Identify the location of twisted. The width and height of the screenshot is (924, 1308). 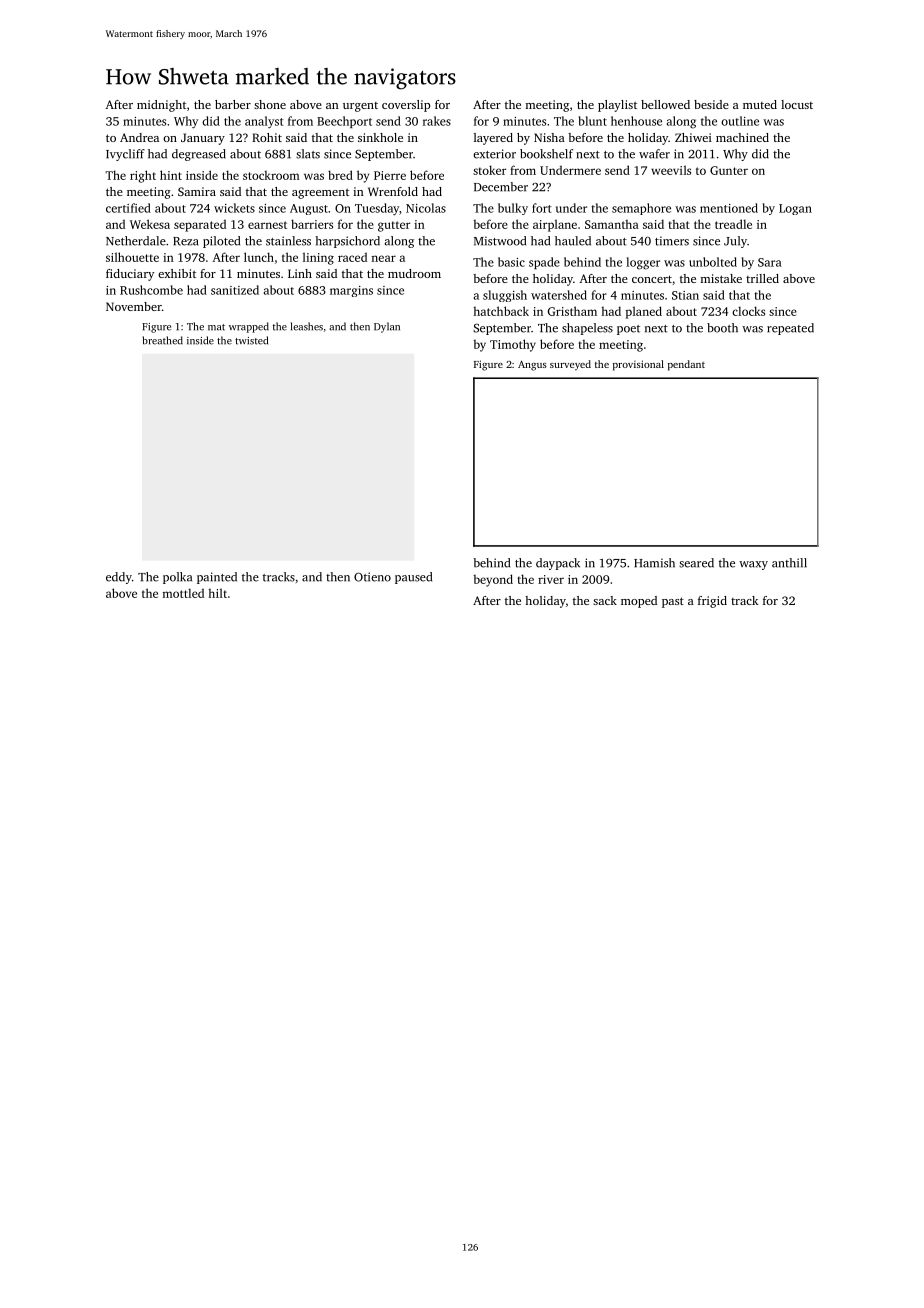
(251, 340).
